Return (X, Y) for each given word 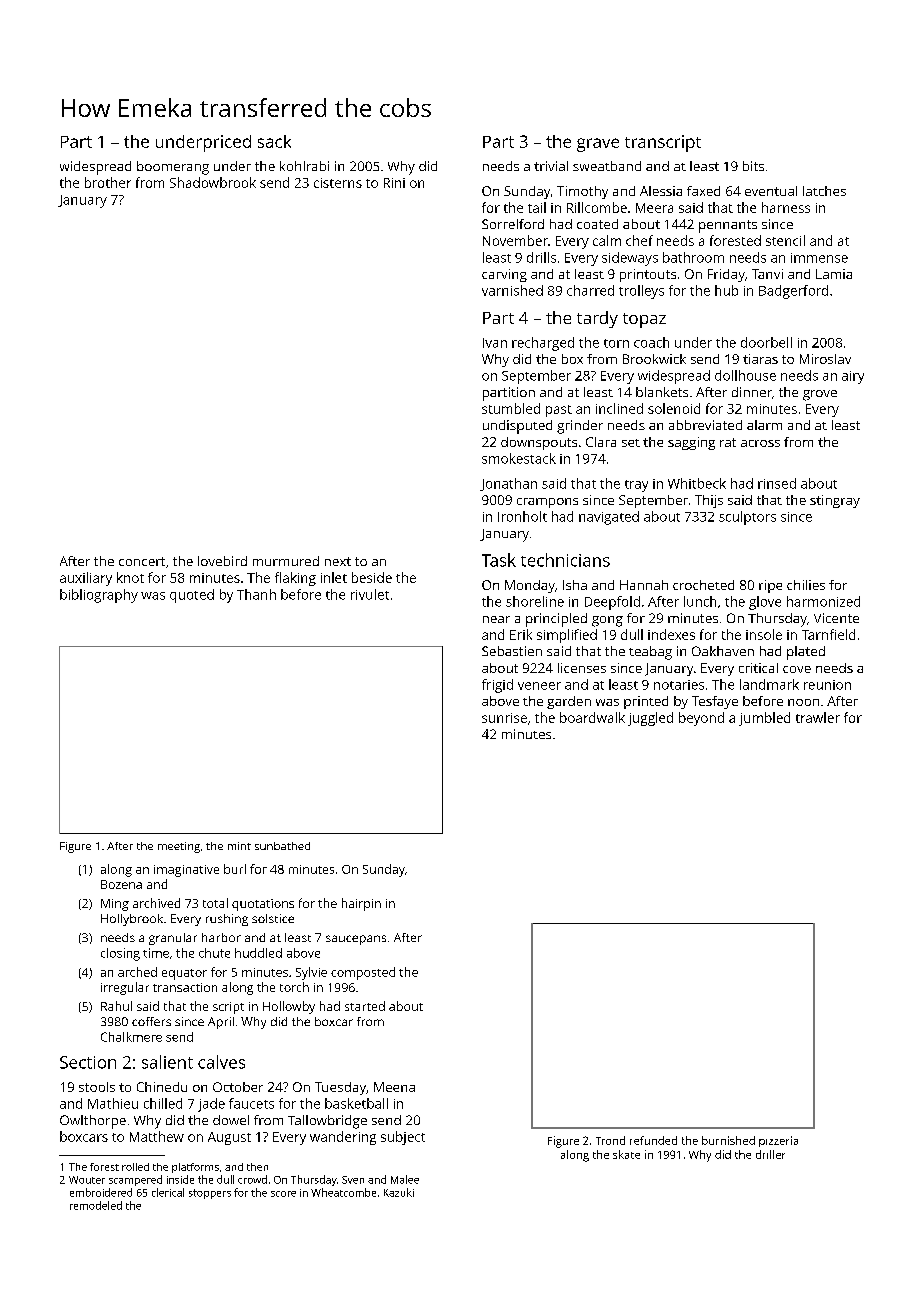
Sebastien (512, 651)
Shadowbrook (213, 182)
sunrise (504, 718)
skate (626, 1154)
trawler (818, 717)
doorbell (766, 342)
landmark (769, 684)
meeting (179, 847)
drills (541, 257)
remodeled (96, 1205)
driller (770, 1154)
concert (142, 561)
